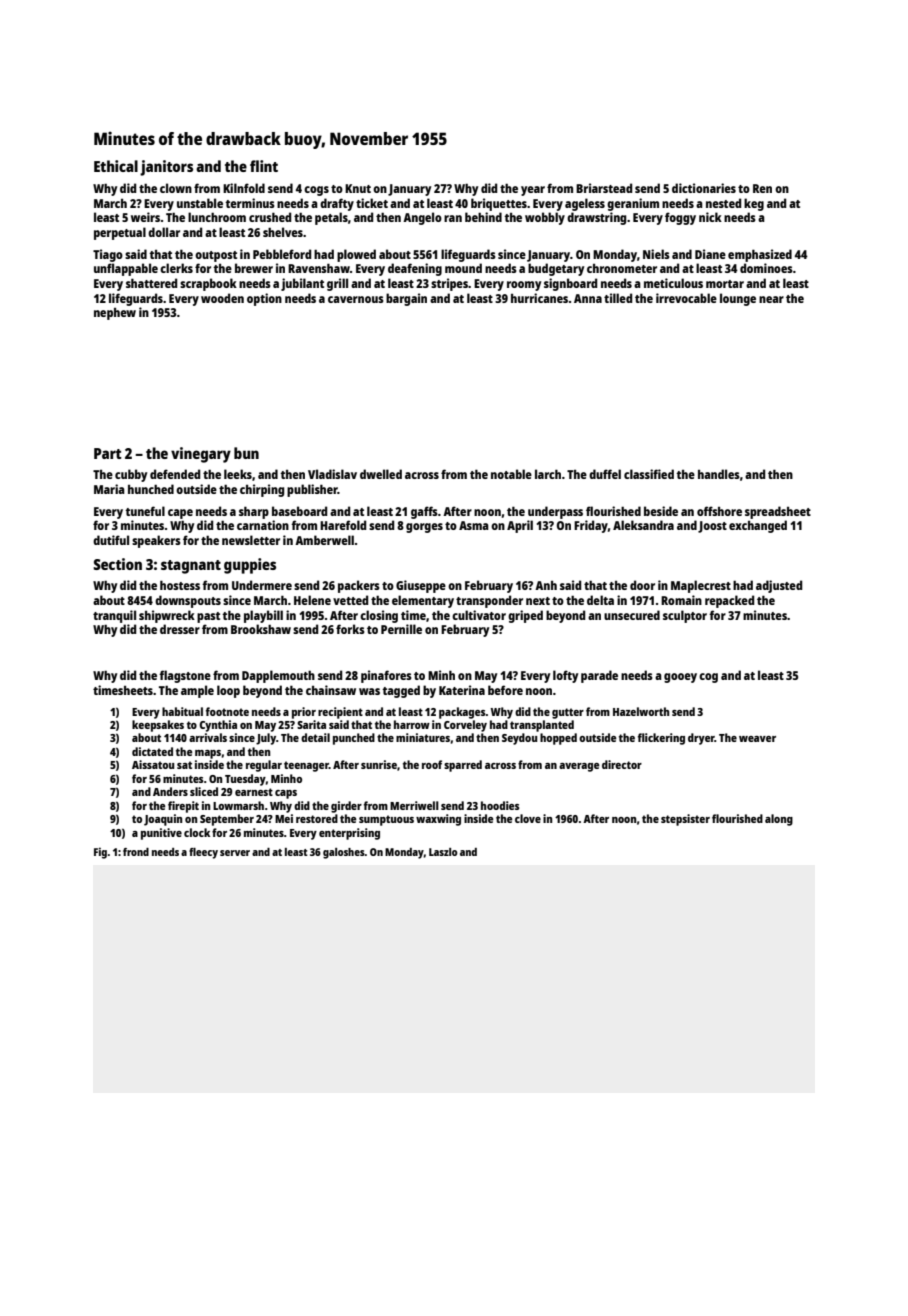 This screenshot has width=908, height=1316. Describe the element at coordinates (421, 586) in the screenshot. I see `Giuseppe` at that location.
